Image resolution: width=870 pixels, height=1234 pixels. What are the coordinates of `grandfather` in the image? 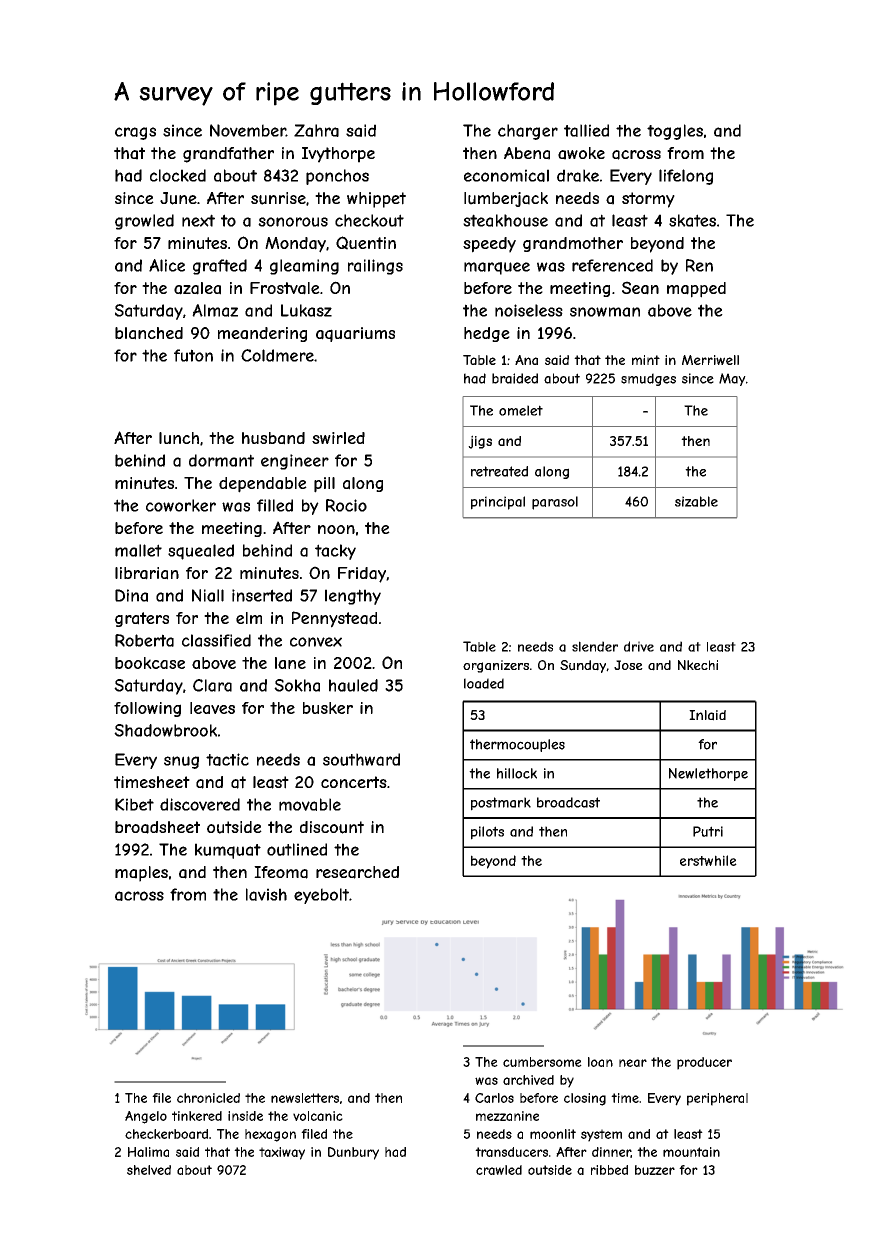 It's located at (228, 155).
